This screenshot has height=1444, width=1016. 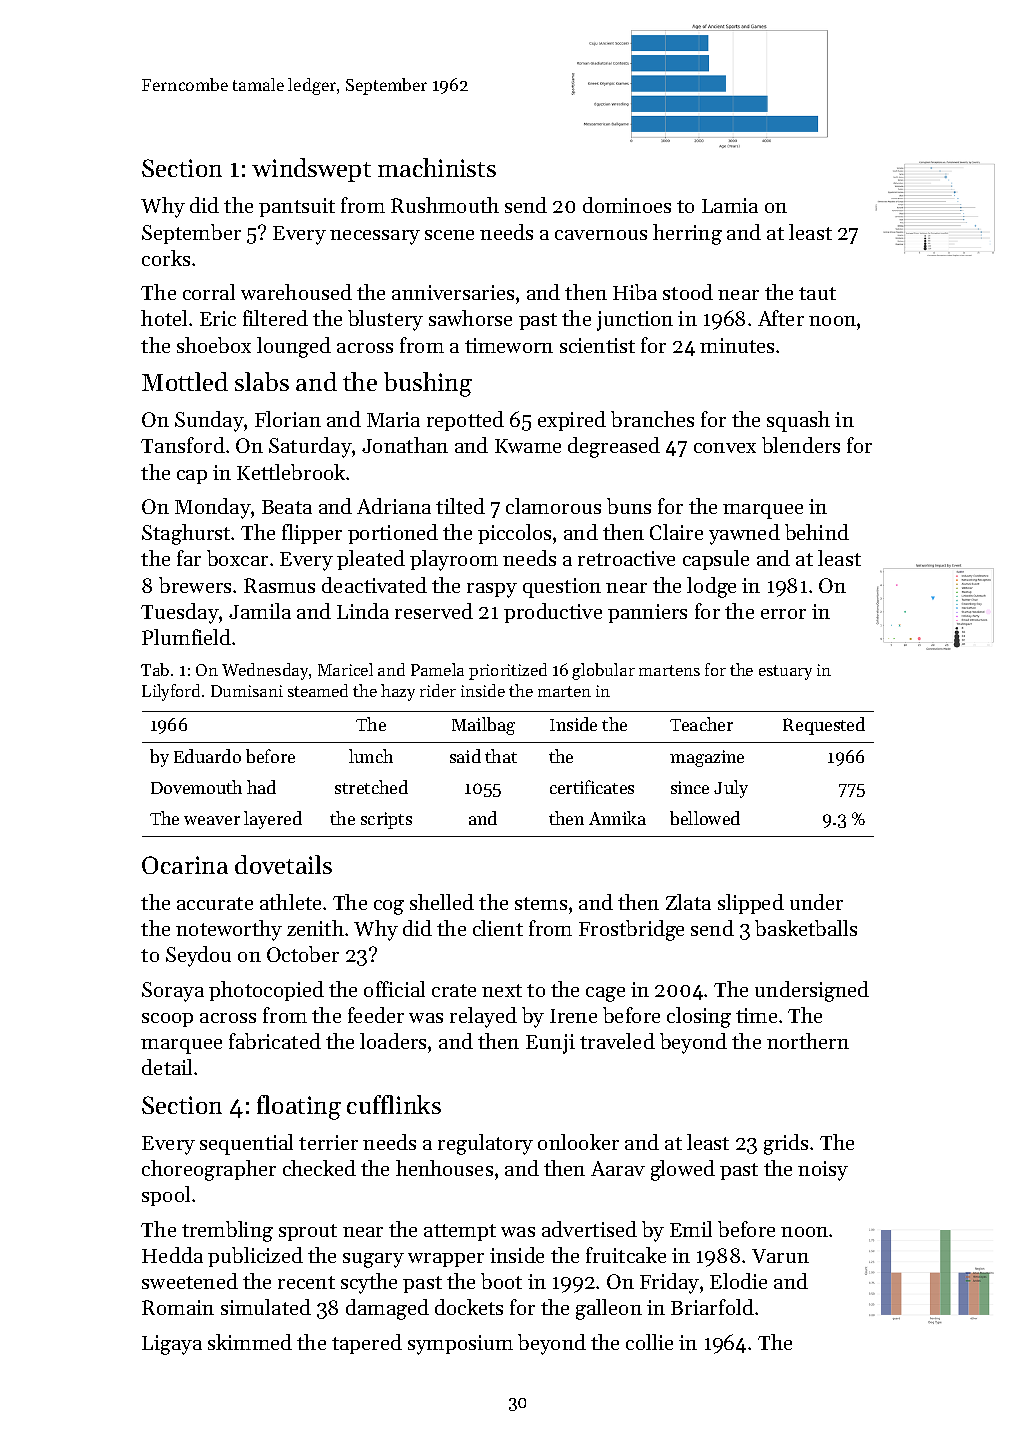 I want to click on sequential, so click(x=246, y=1144).
